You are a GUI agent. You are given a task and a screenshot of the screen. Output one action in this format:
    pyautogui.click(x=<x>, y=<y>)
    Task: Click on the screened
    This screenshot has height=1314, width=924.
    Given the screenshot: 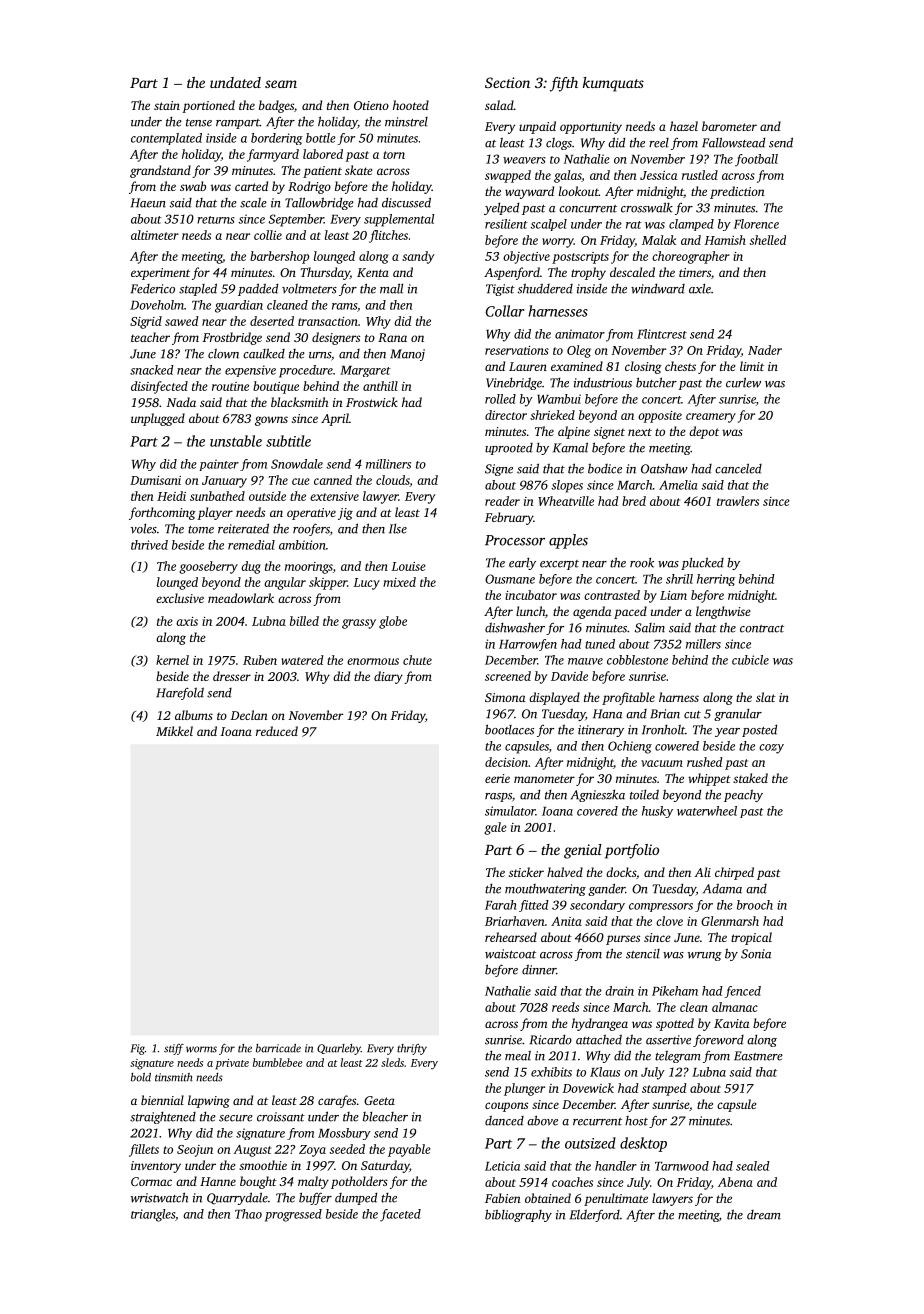 What is the action you would take?
    pyautogui.click(x=508, y=676)
